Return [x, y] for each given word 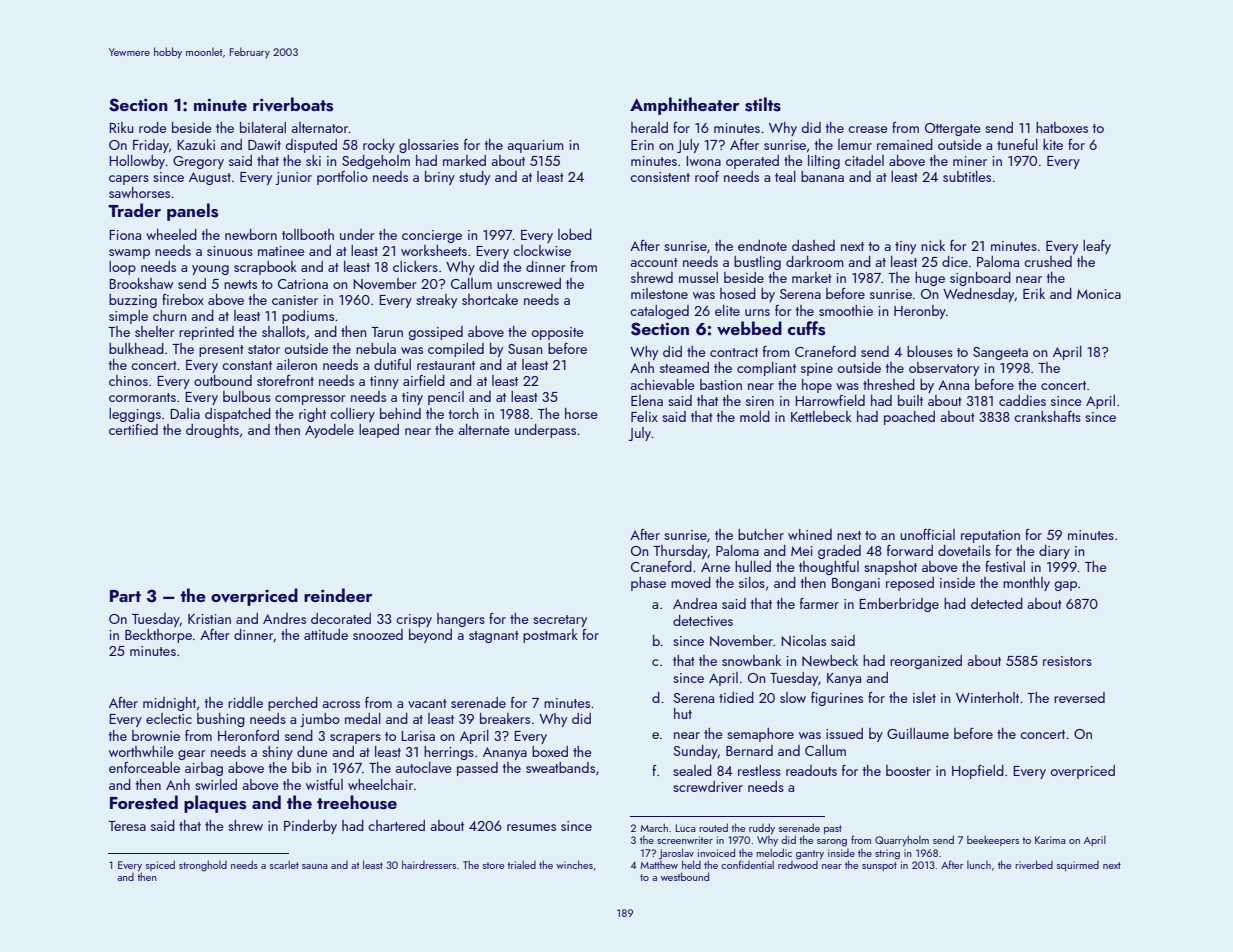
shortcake [490, 299]
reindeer [338, 595]
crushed [1048, 261]
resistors [1067, 661]
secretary [560, 621]
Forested [144, 802]
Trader [134, 210]
